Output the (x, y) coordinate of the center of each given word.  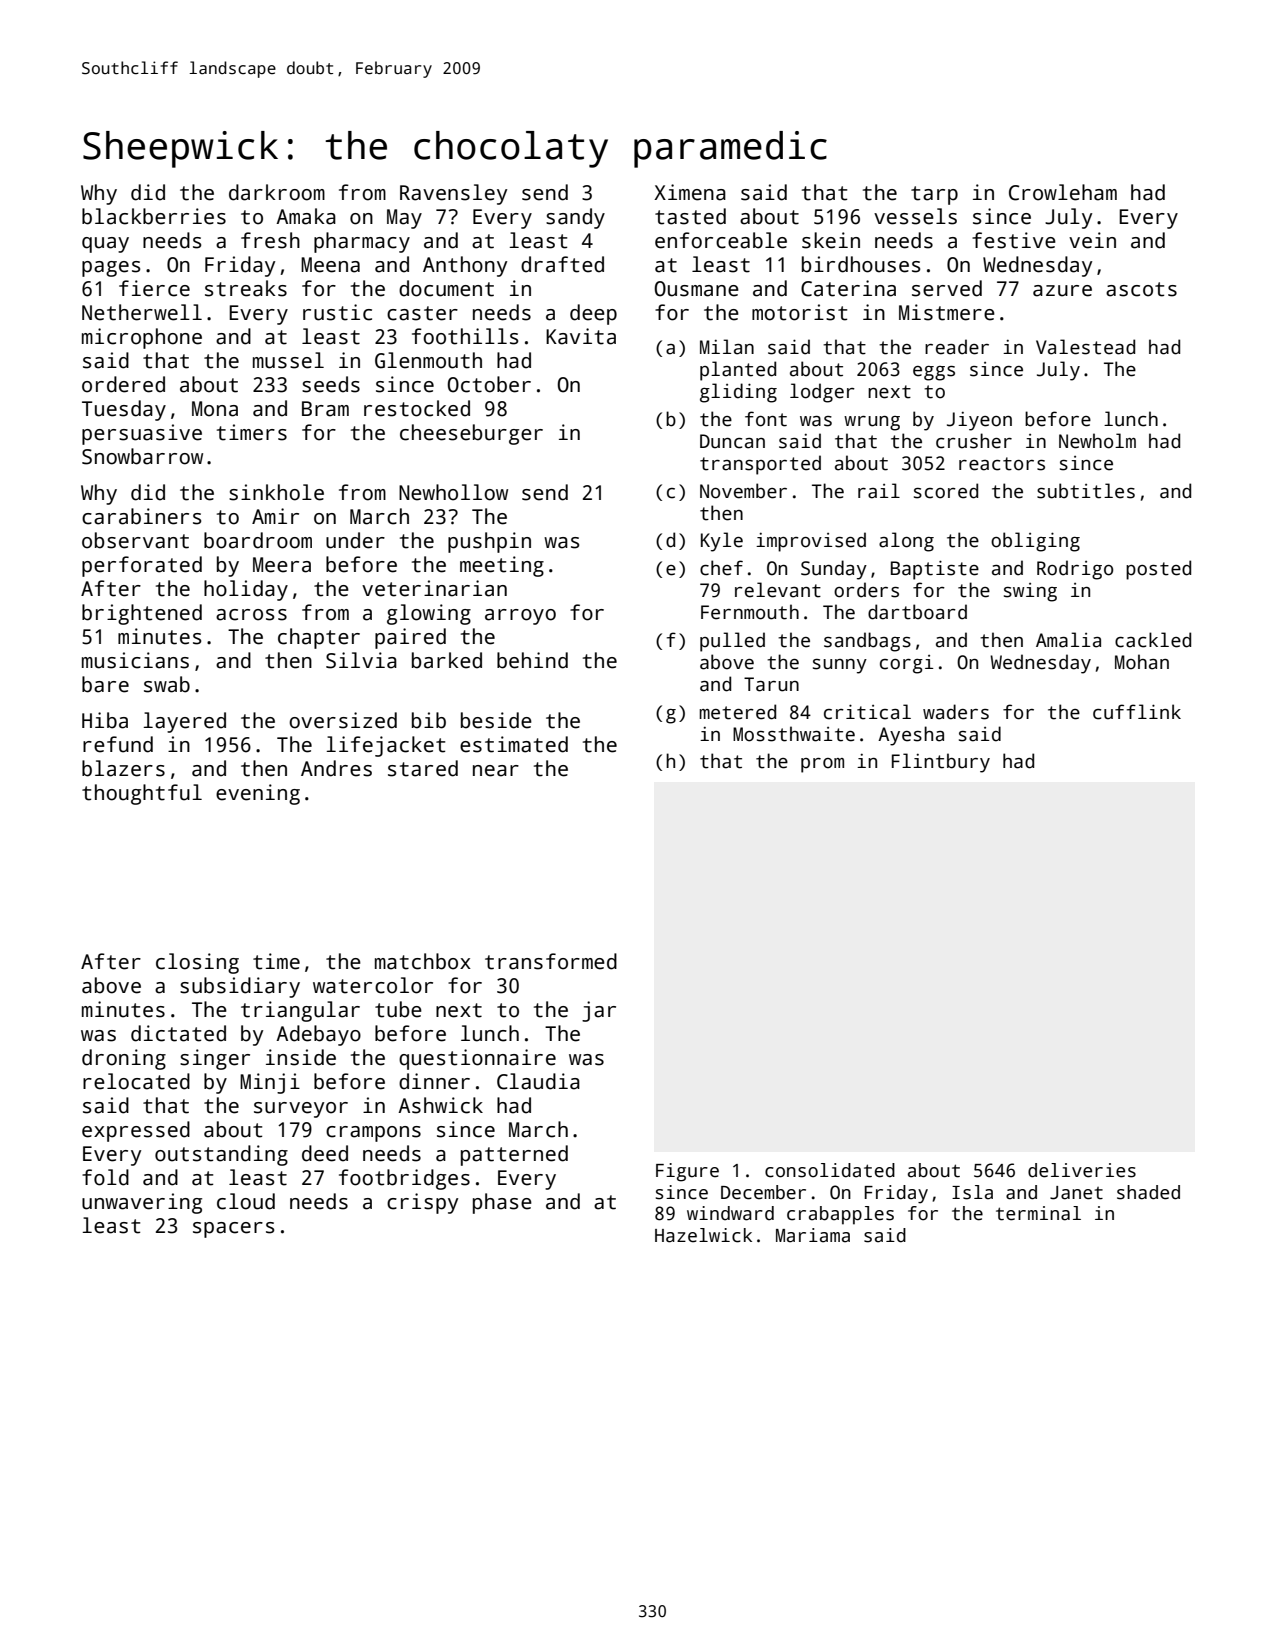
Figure (687, 1172)
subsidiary (240, 987)
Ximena (690, 192)
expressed (136, 1131)
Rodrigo (1075, 570)
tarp (934, 195)
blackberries (154, 216)
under (355, 540)
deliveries (1082, 1170)
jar (599, 1011)
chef (721, 568)
